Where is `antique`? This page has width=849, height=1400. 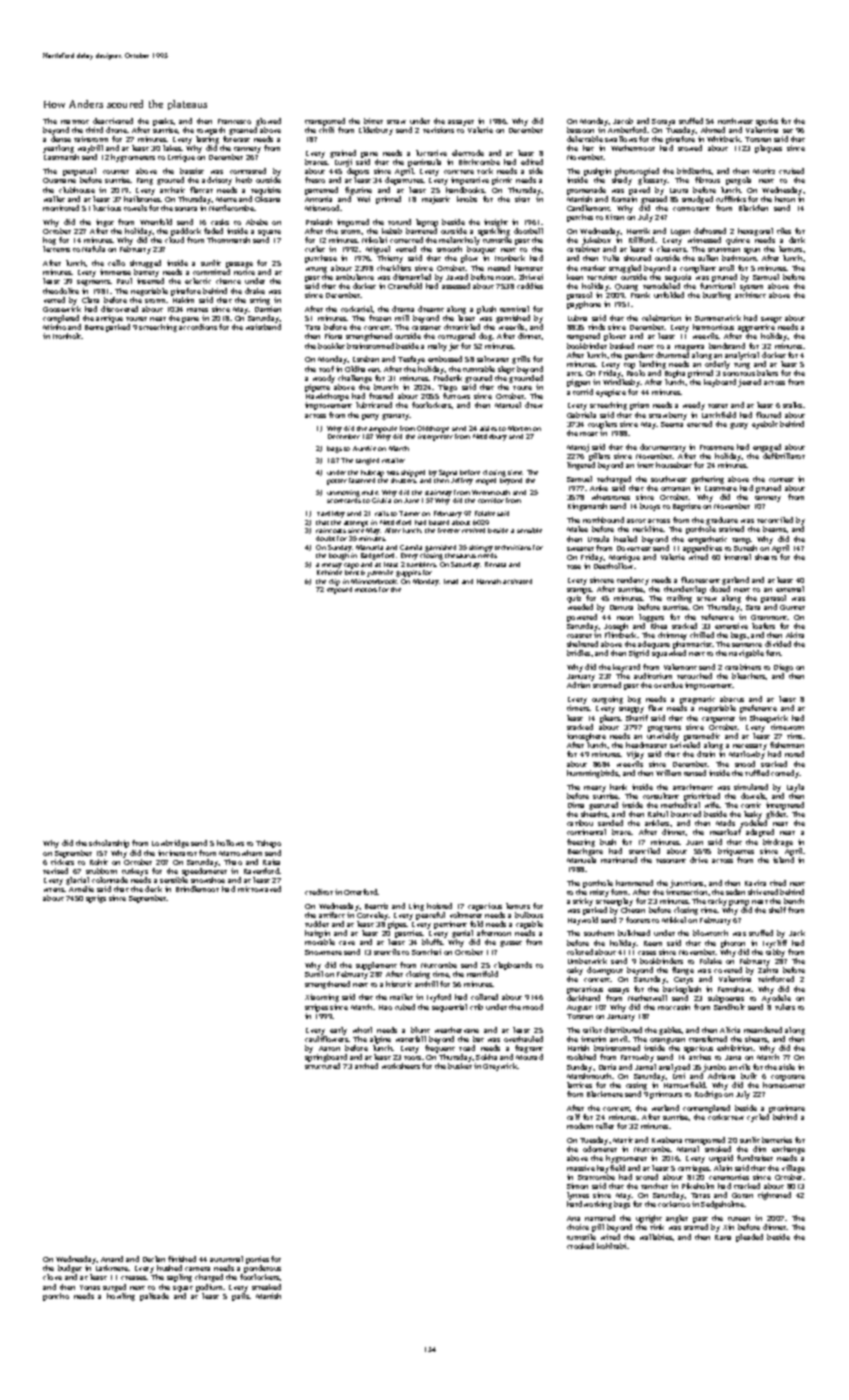 antique is located at coordinates (109, 319).
